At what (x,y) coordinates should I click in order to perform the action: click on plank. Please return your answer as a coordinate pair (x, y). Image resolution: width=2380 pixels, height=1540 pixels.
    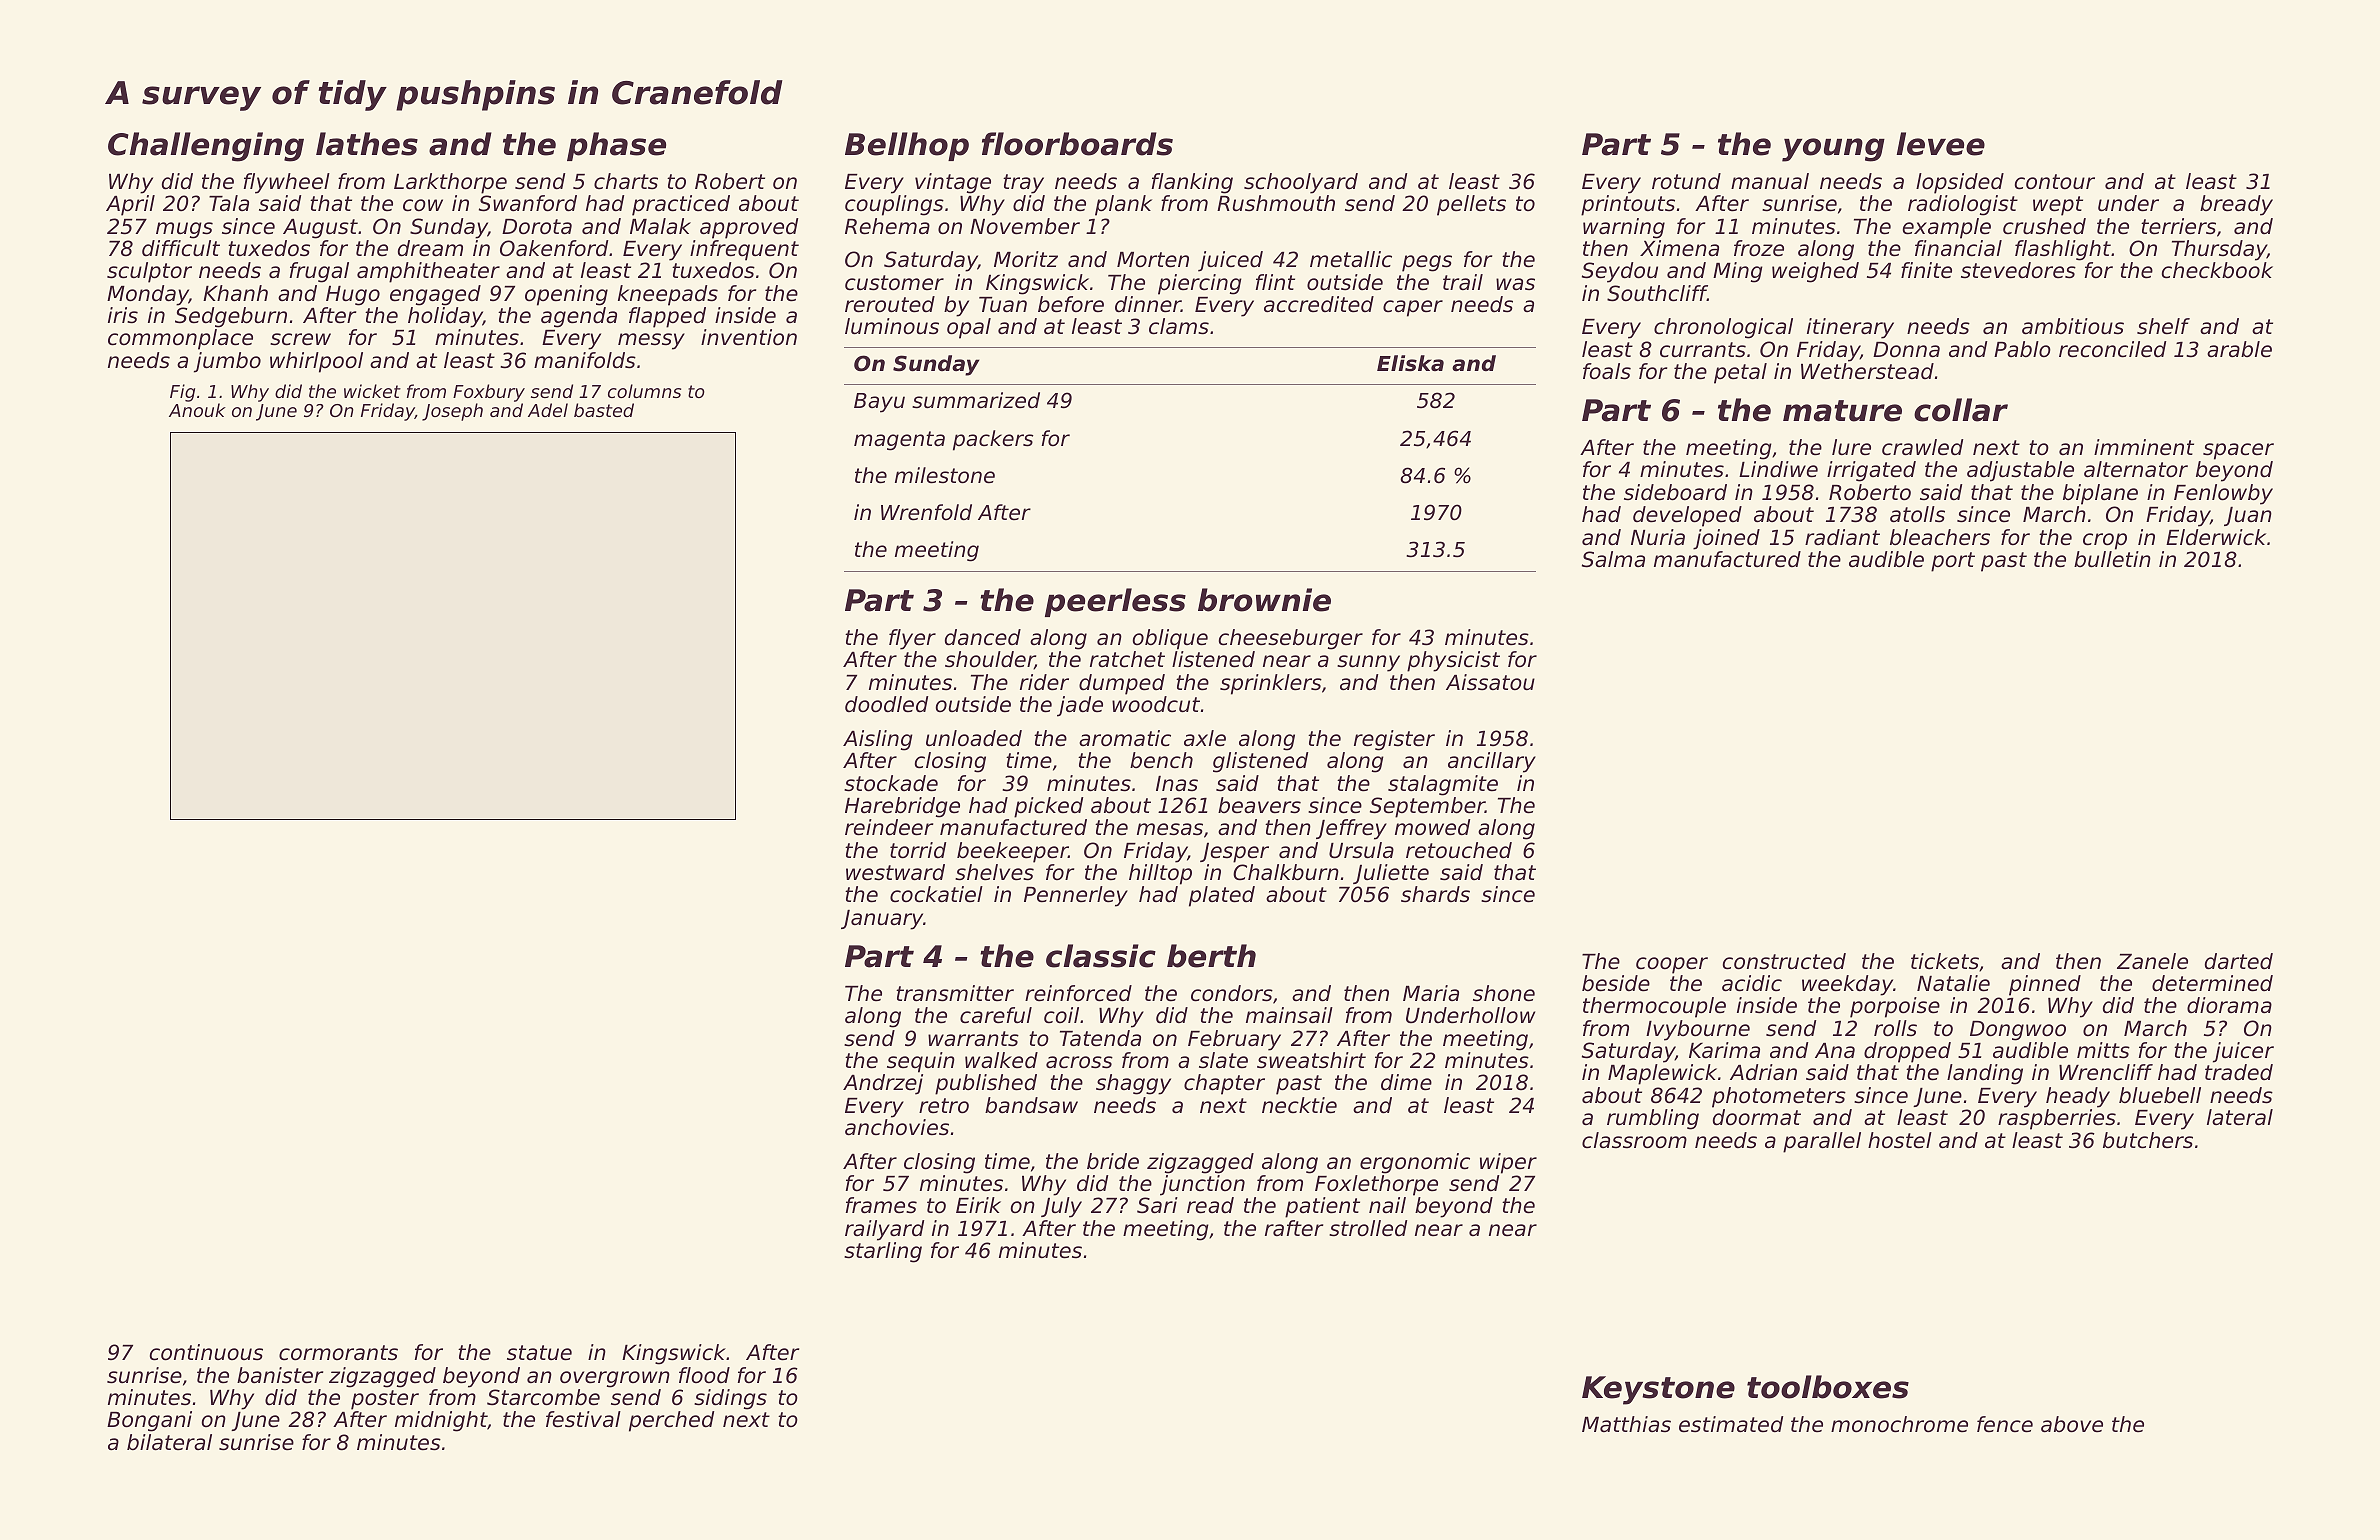
    Looking at the image, I should click on (1123, 205).
